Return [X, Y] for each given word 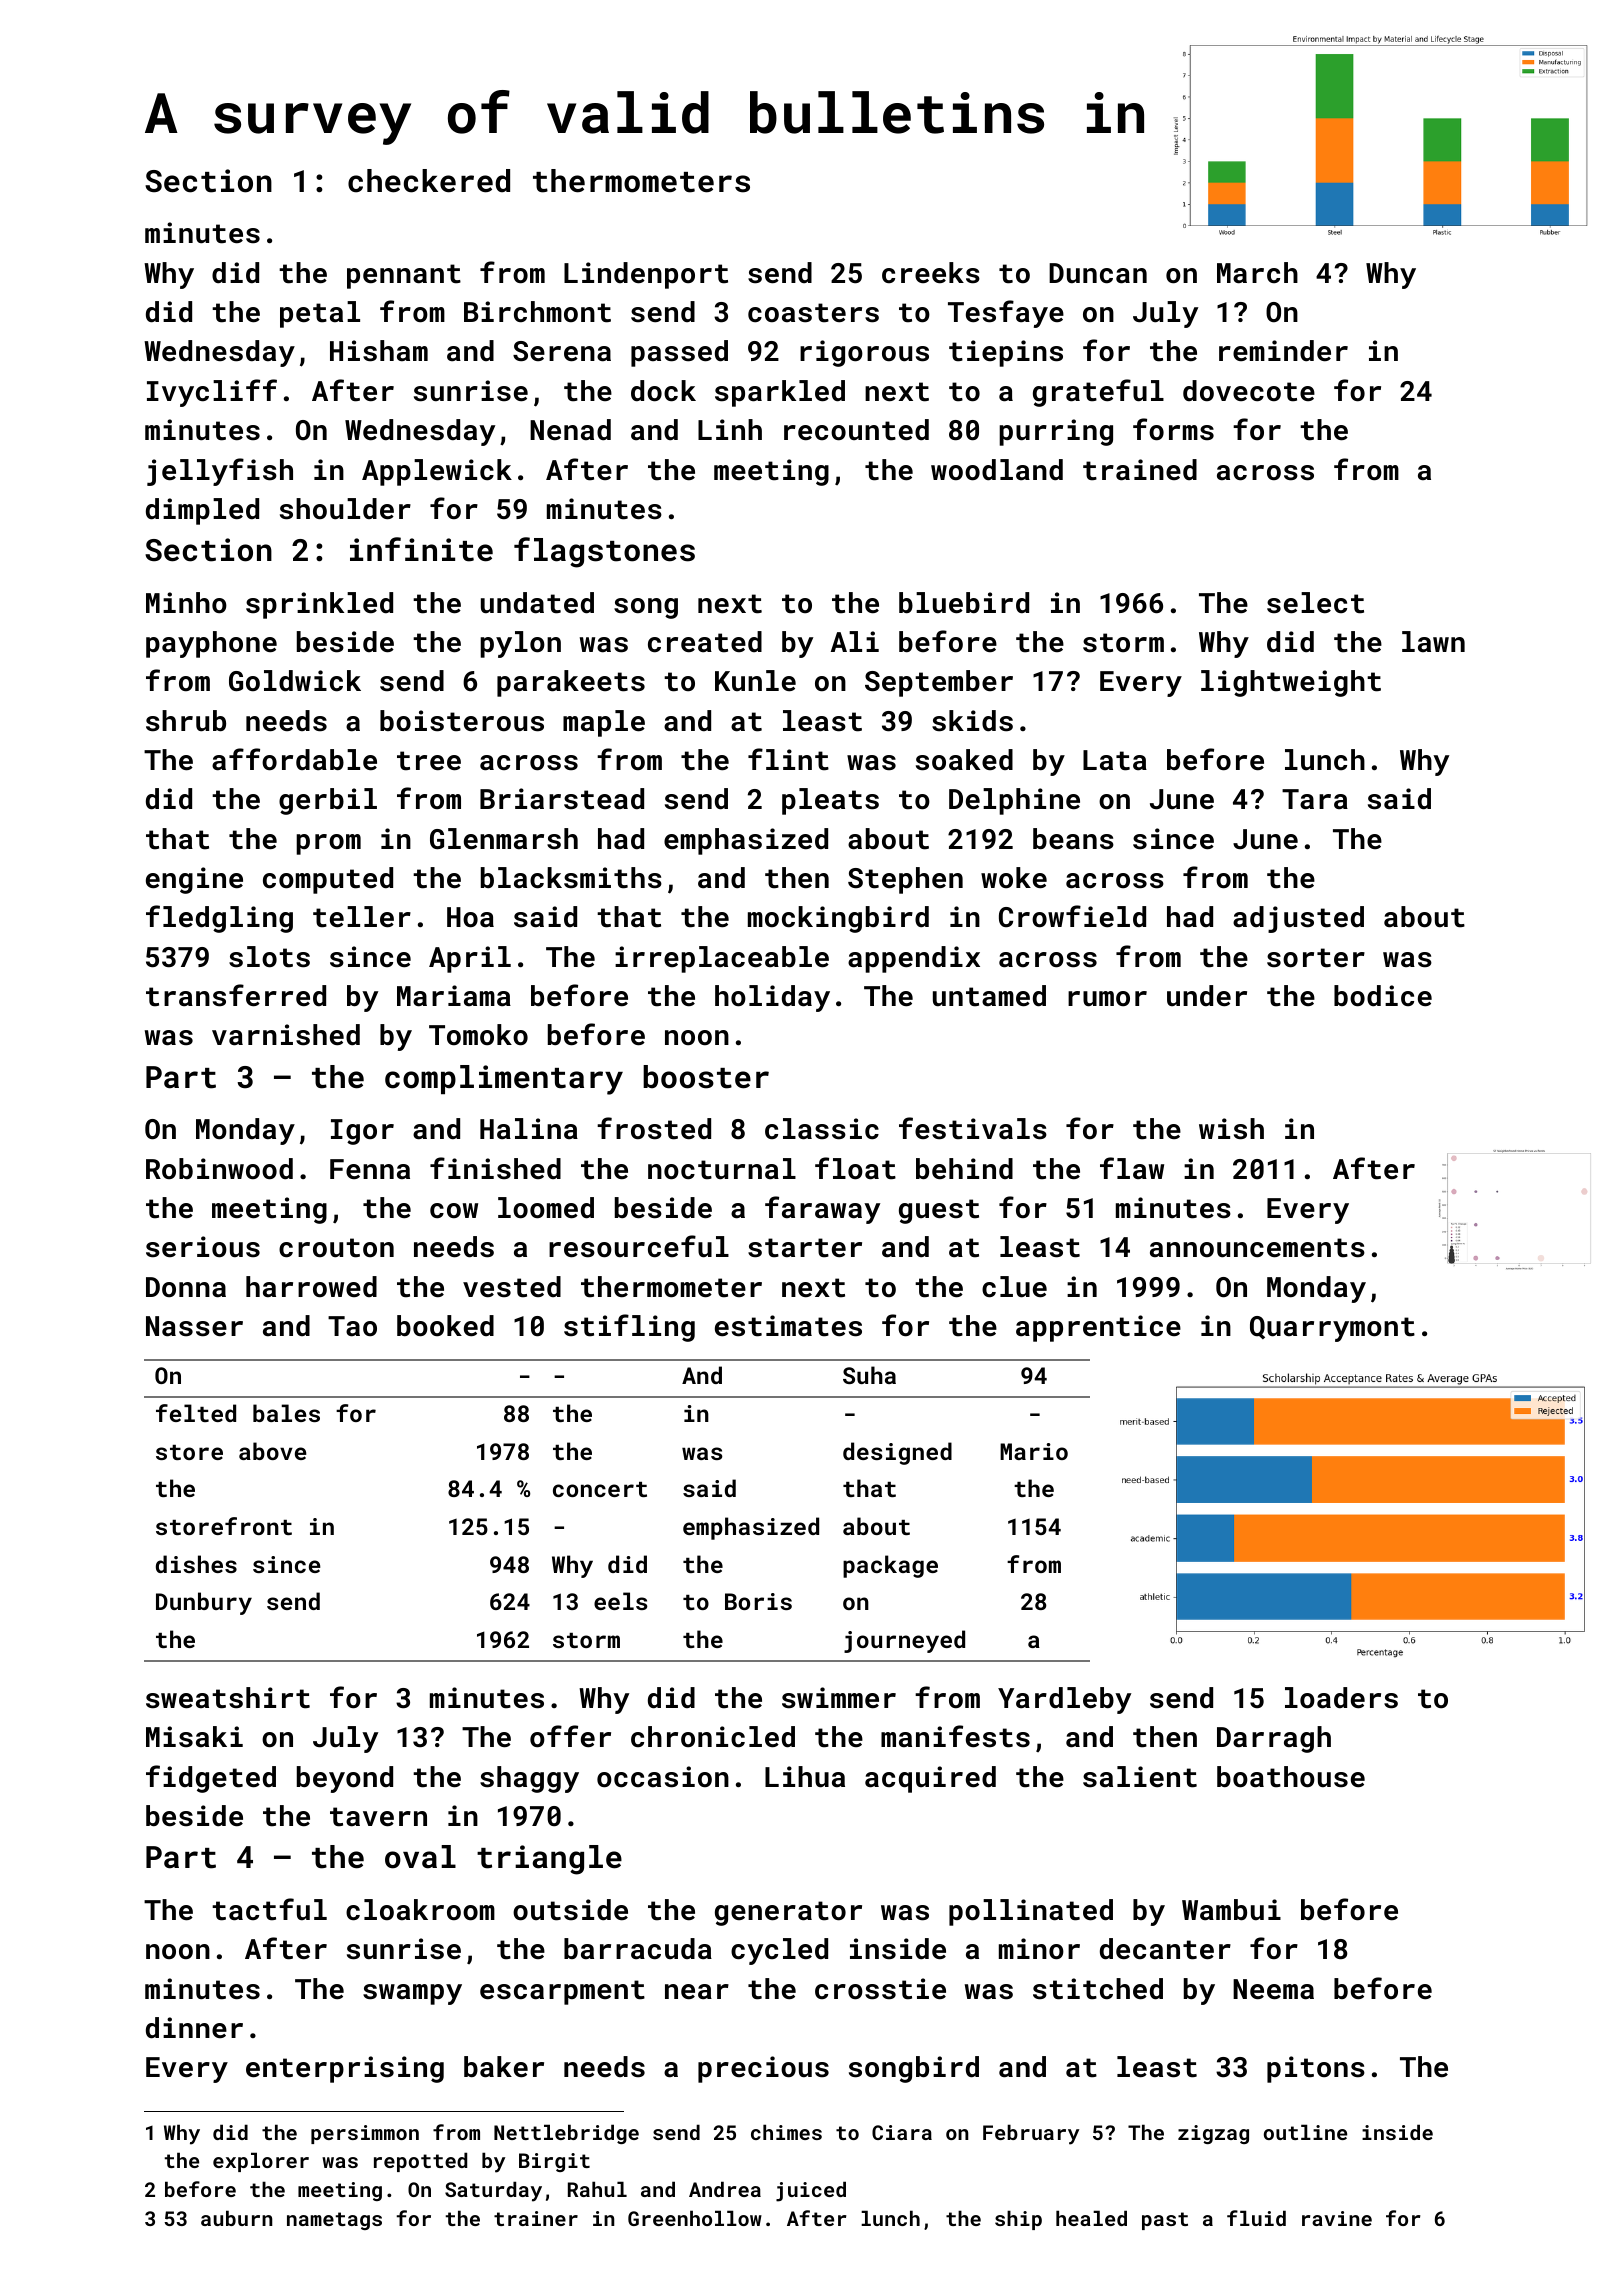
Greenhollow [695, 2218]
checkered [429, 181]
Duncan [1098, 273]
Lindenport [646, 275]
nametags [334, 2221]
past [1165, 2221]
